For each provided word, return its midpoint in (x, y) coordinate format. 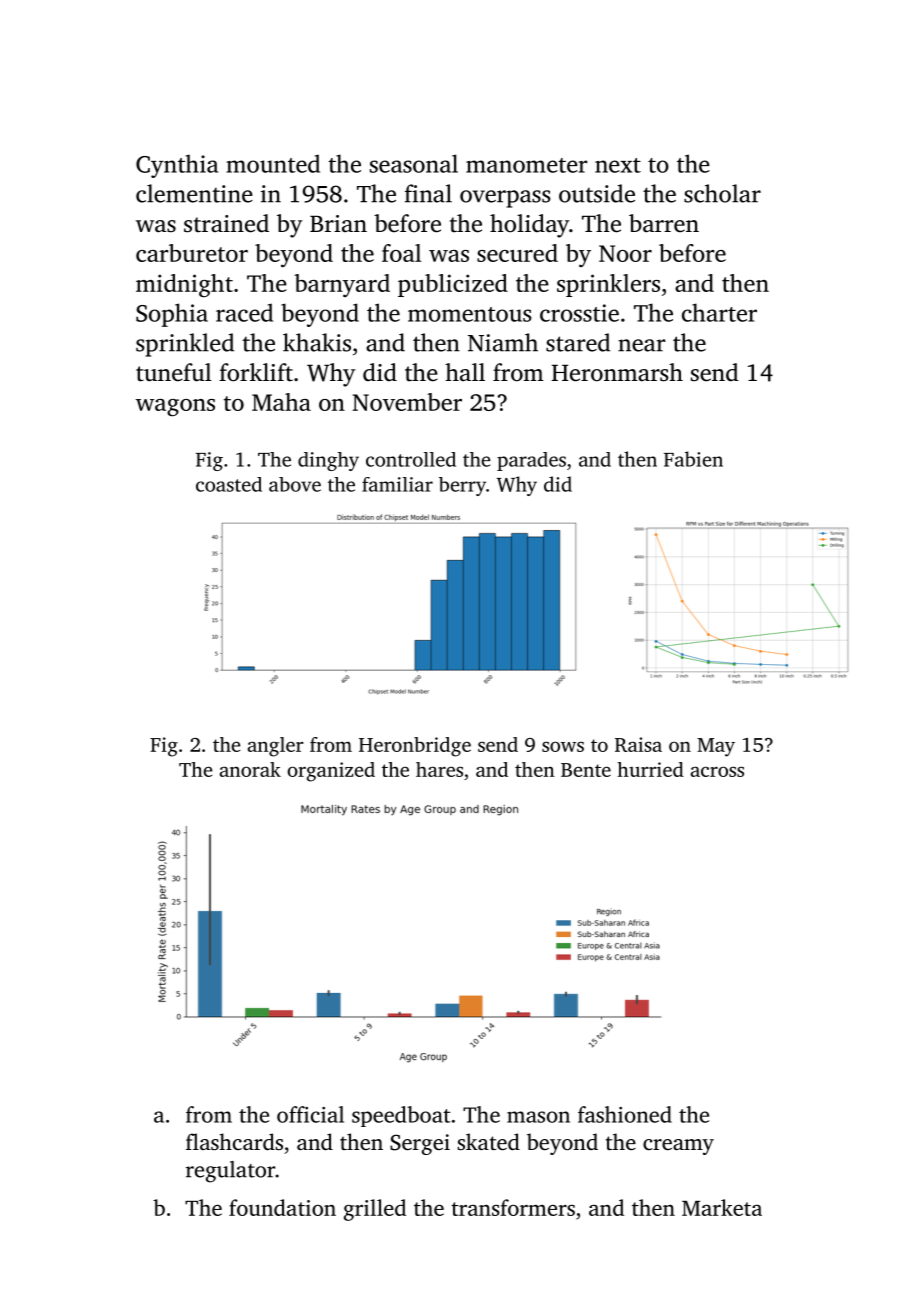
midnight (184, 286)
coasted (229, 484)
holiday (529, 226)
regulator (230, 1172)
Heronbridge (415, 747)
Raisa (638, 744)
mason (538, 1117)
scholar (722, 193)
